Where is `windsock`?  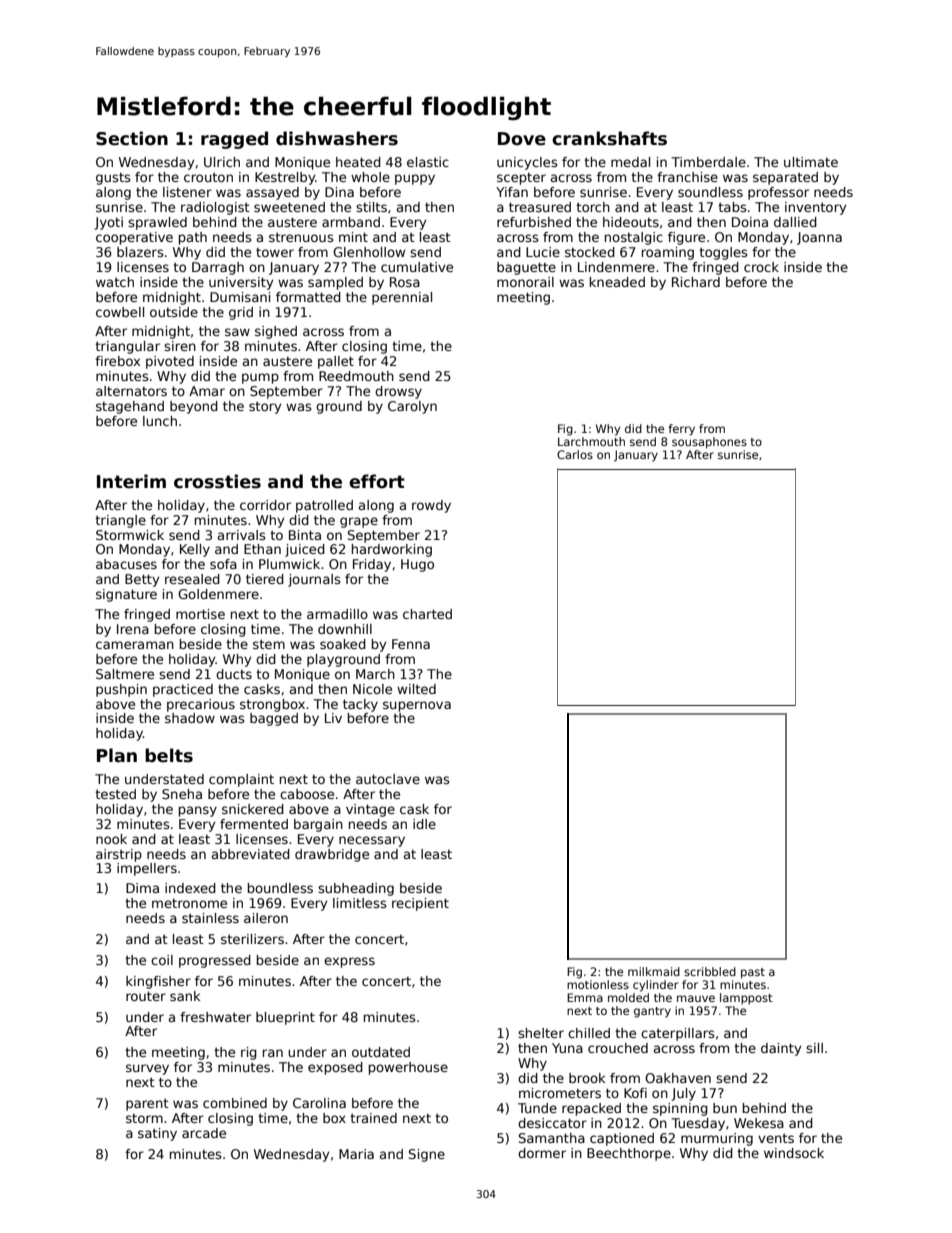
windsock is located at coordinates (794, 1153).
